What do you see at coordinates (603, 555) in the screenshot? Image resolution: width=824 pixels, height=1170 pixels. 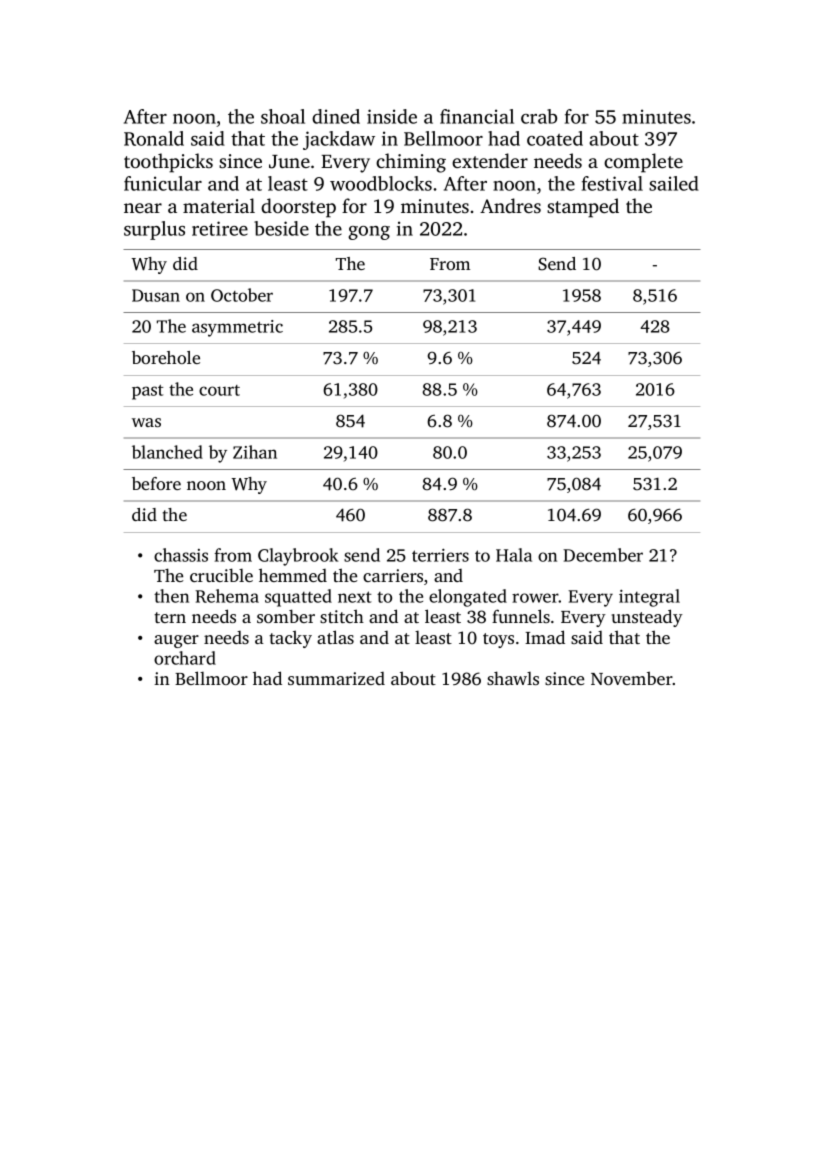 I see `December` at bounding box center [603, 555].
